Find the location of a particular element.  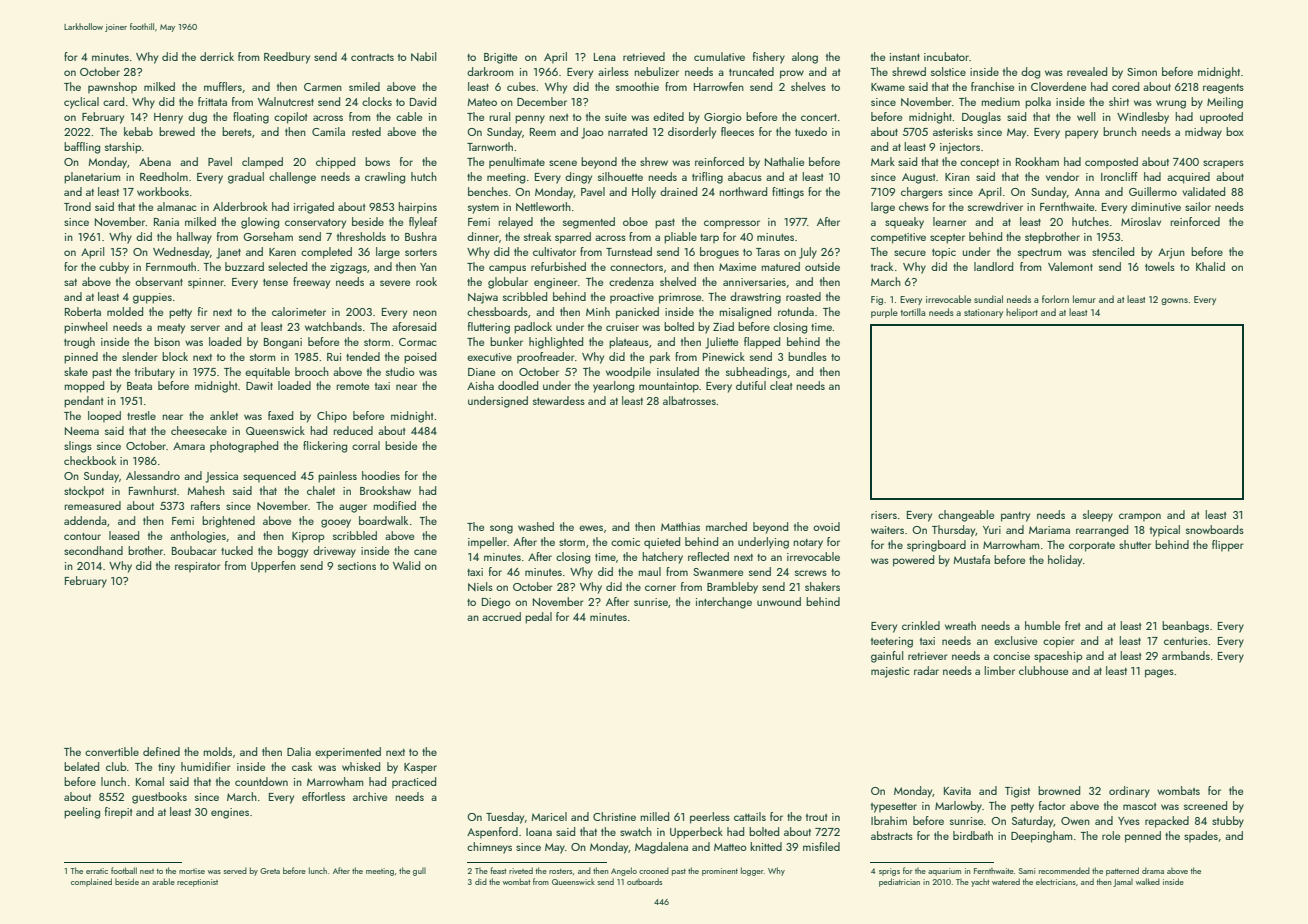

sleepy is located at coordinates (1098, 516).
